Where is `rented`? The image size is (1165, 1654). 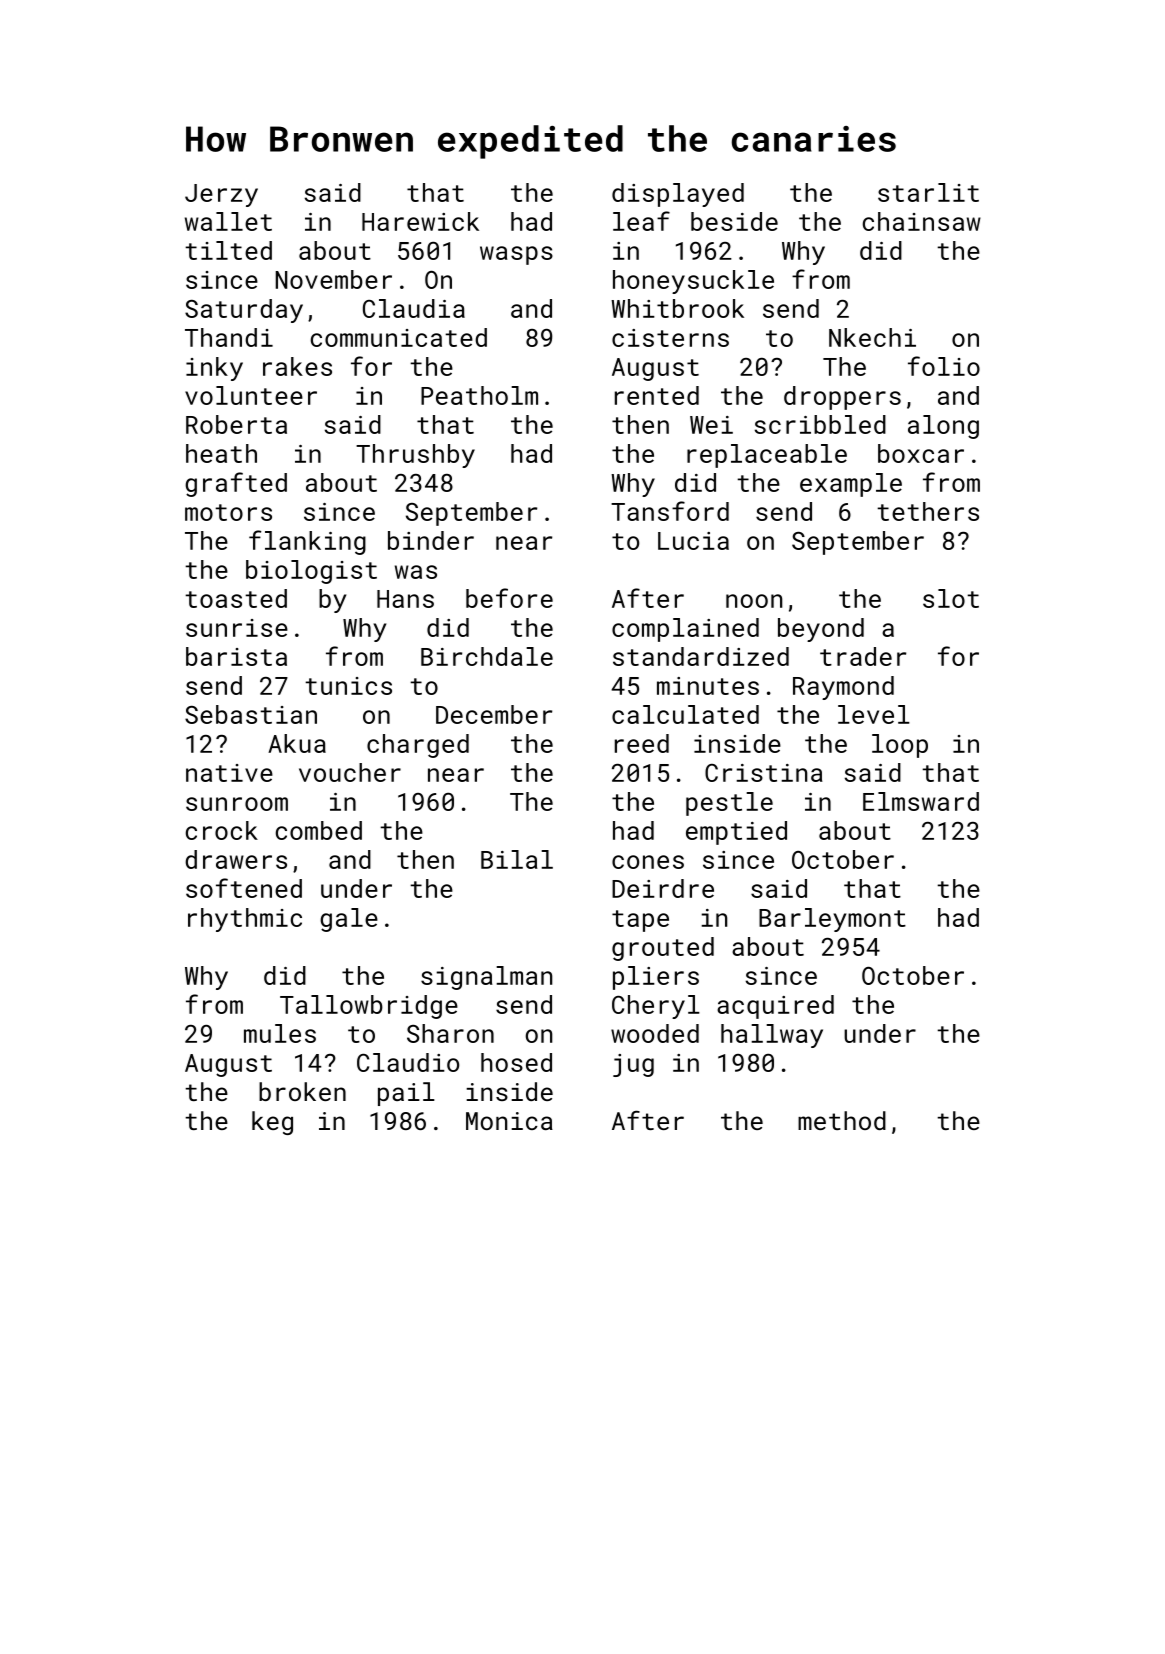
rented is located at coordinates (657, 395).
